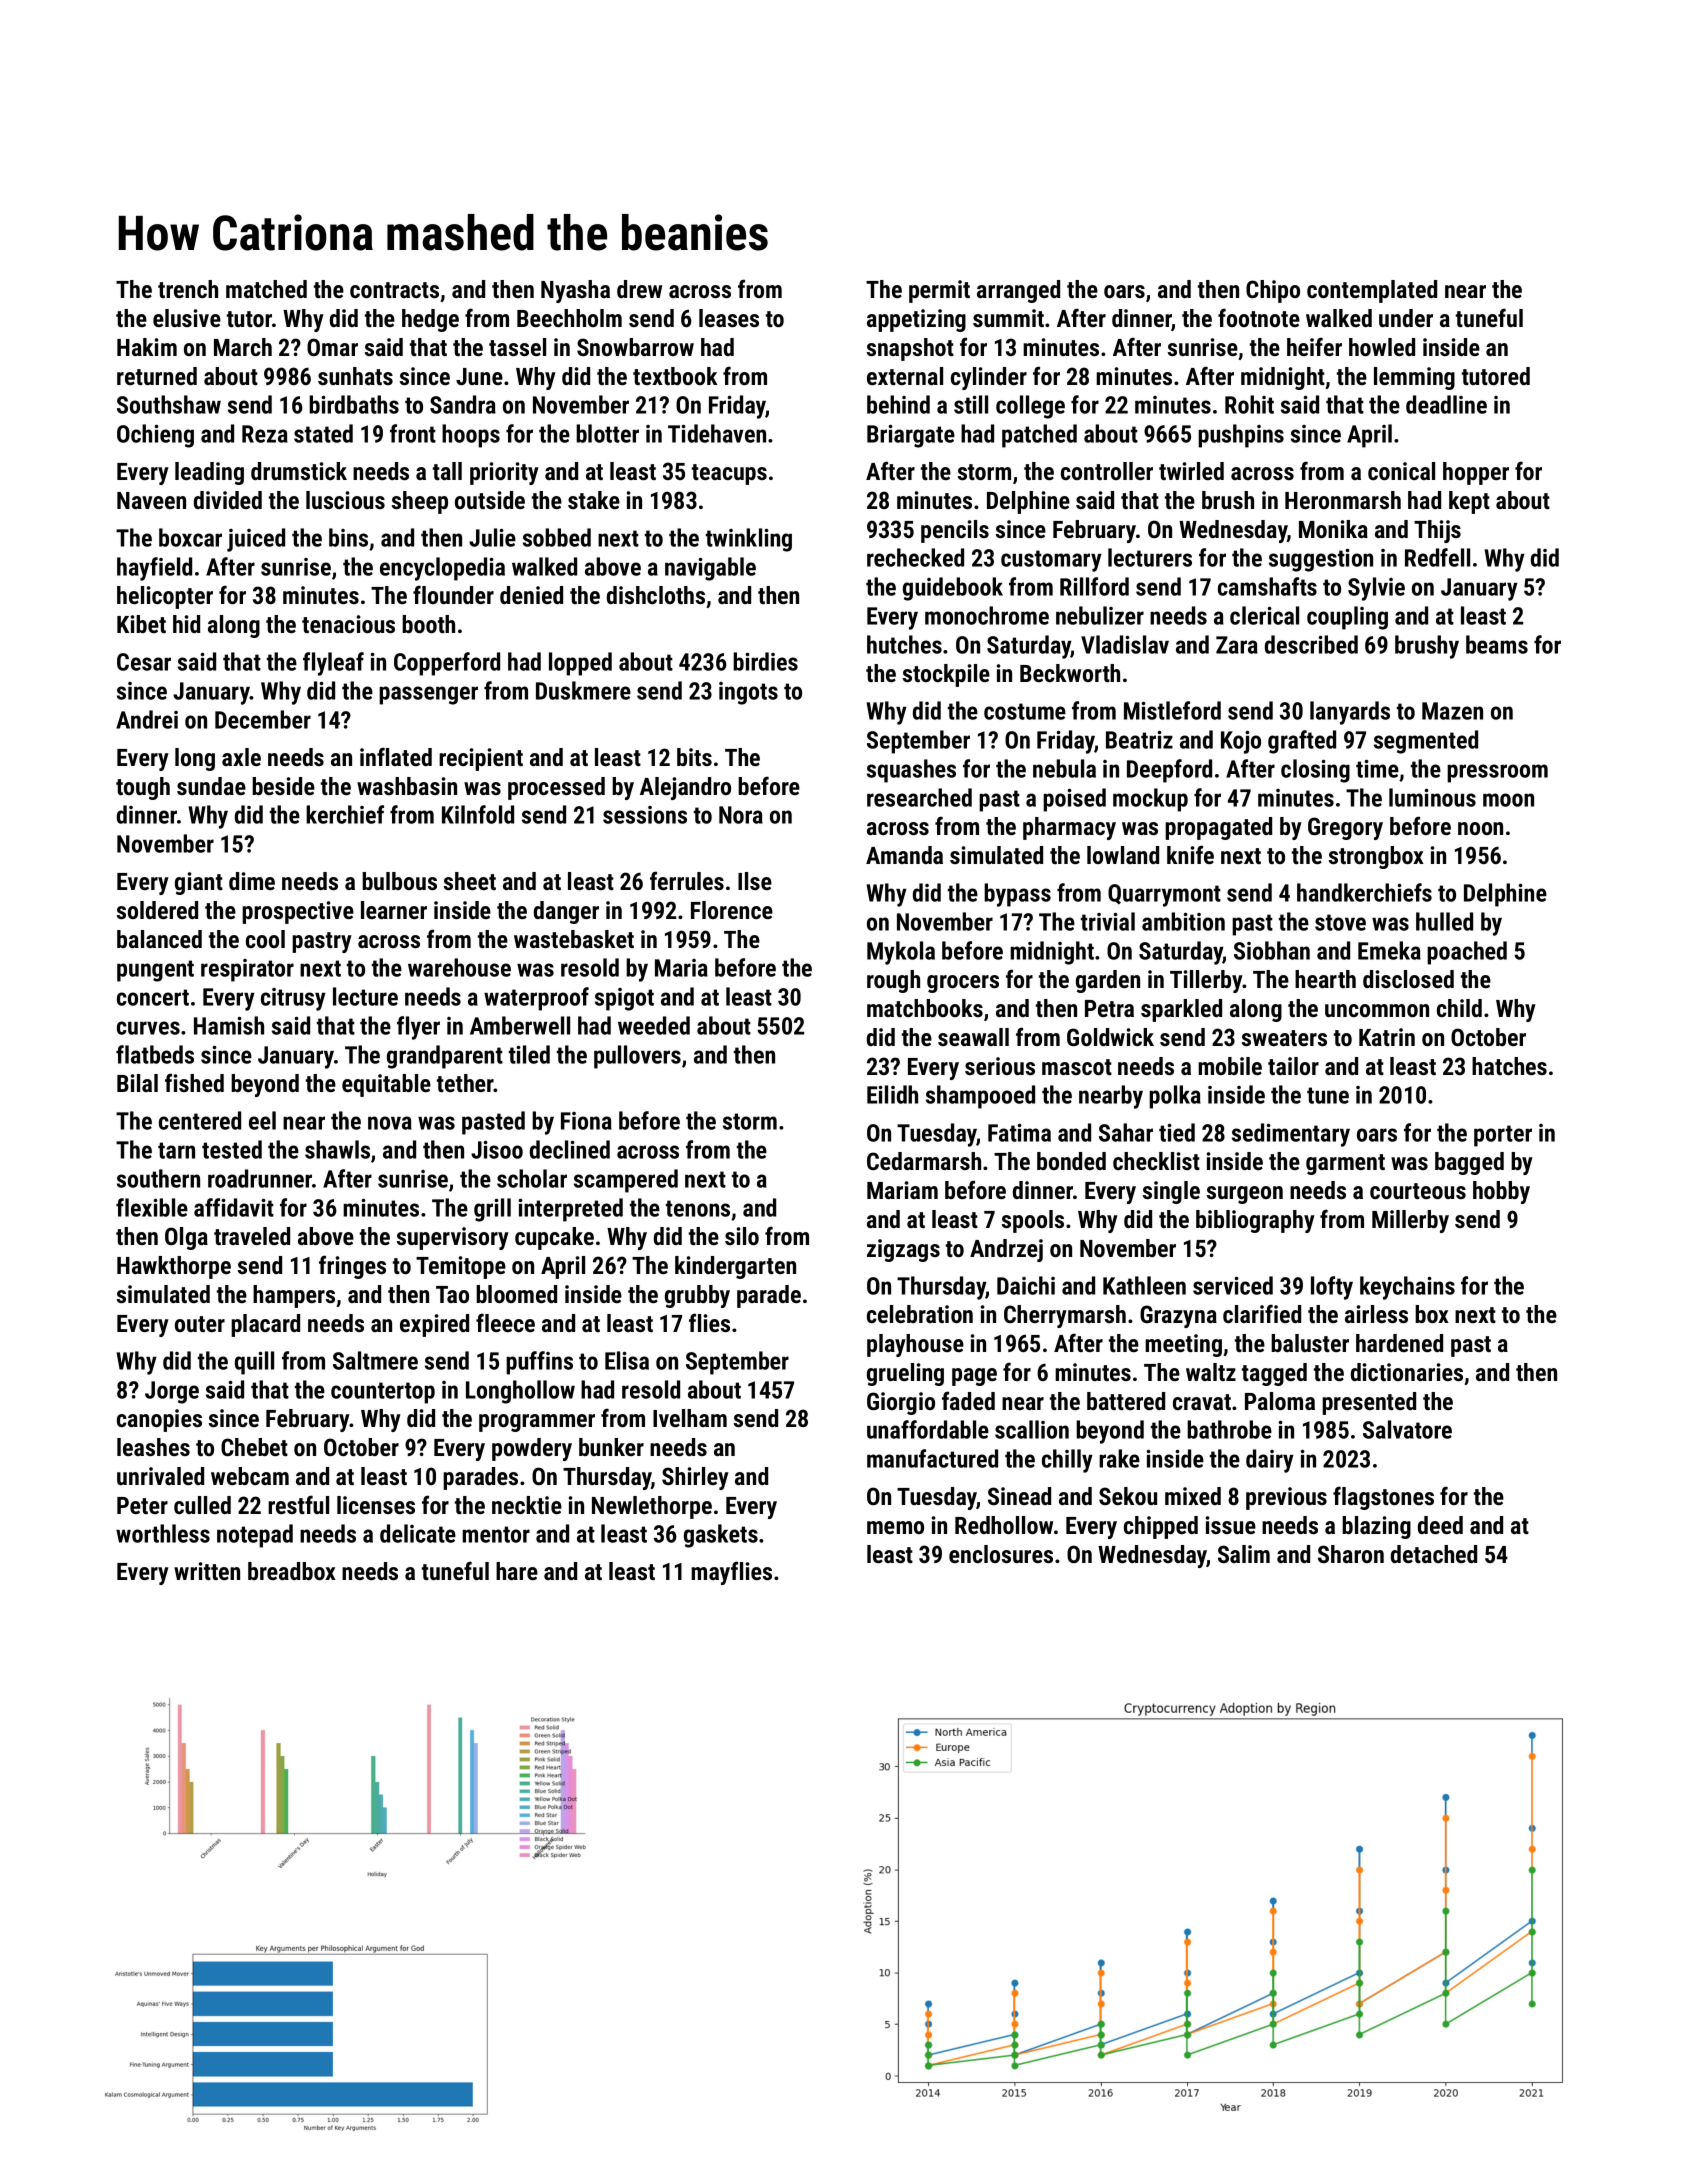 Image resolution: width=1683 pixels, height=2178 pixels. What do you see at coordinates (396, 756) in the page?
I see `inflated` at bounding box center [396, 756].
